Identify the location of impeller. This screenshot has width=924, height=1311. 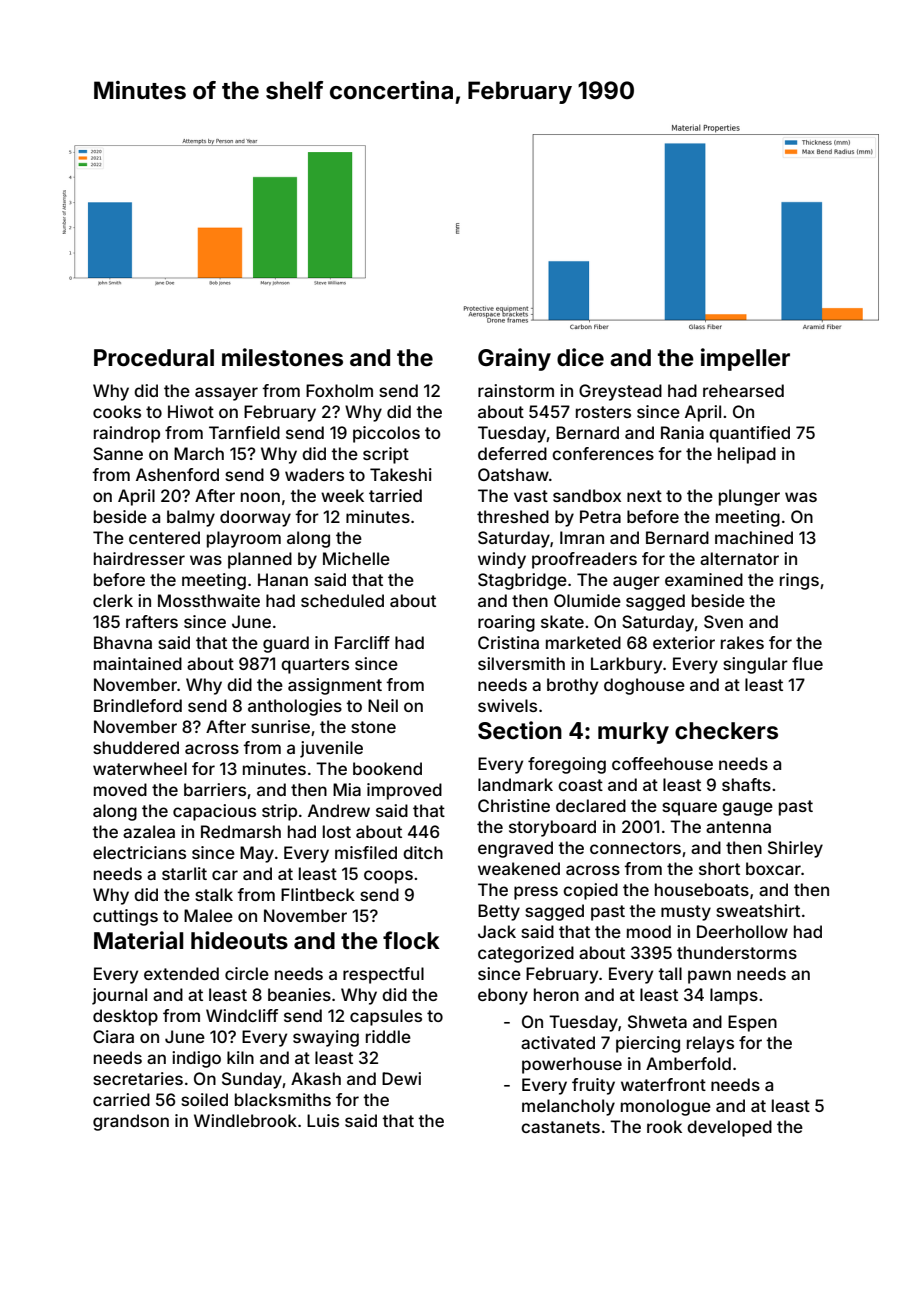
(745, 359).
